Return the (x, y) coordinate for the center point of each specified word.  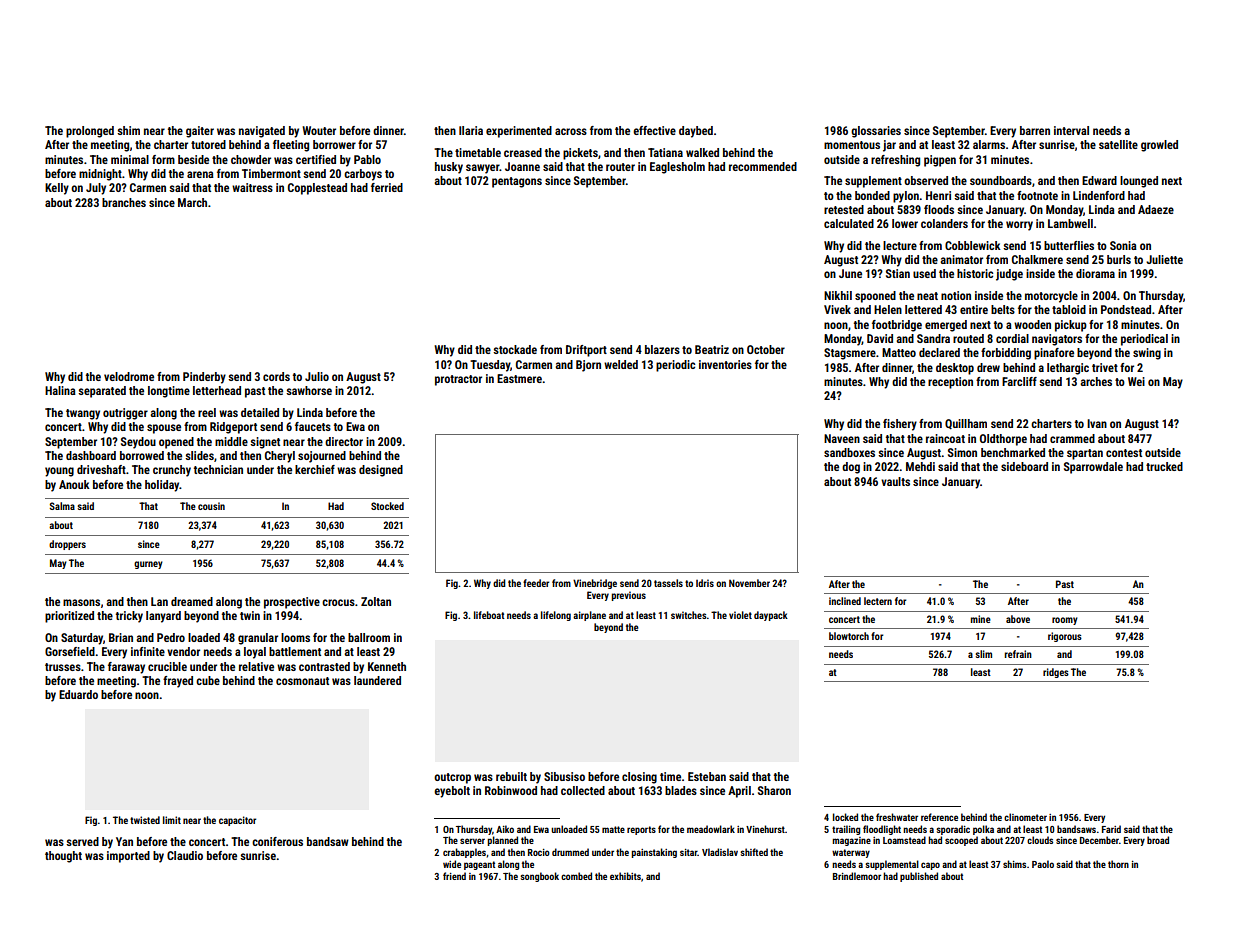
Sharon (774, 790)
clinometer (1025, 817)
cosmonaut (302, 681)
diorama (1095, 273)
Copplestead (317, 189)
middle (231, 441)
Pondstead (1126, 309)
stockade (515, 349)
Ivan (1097, 423)
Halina (60, 390)
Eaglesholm (677, 168)
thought (63, 857)
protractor (458, 380)
